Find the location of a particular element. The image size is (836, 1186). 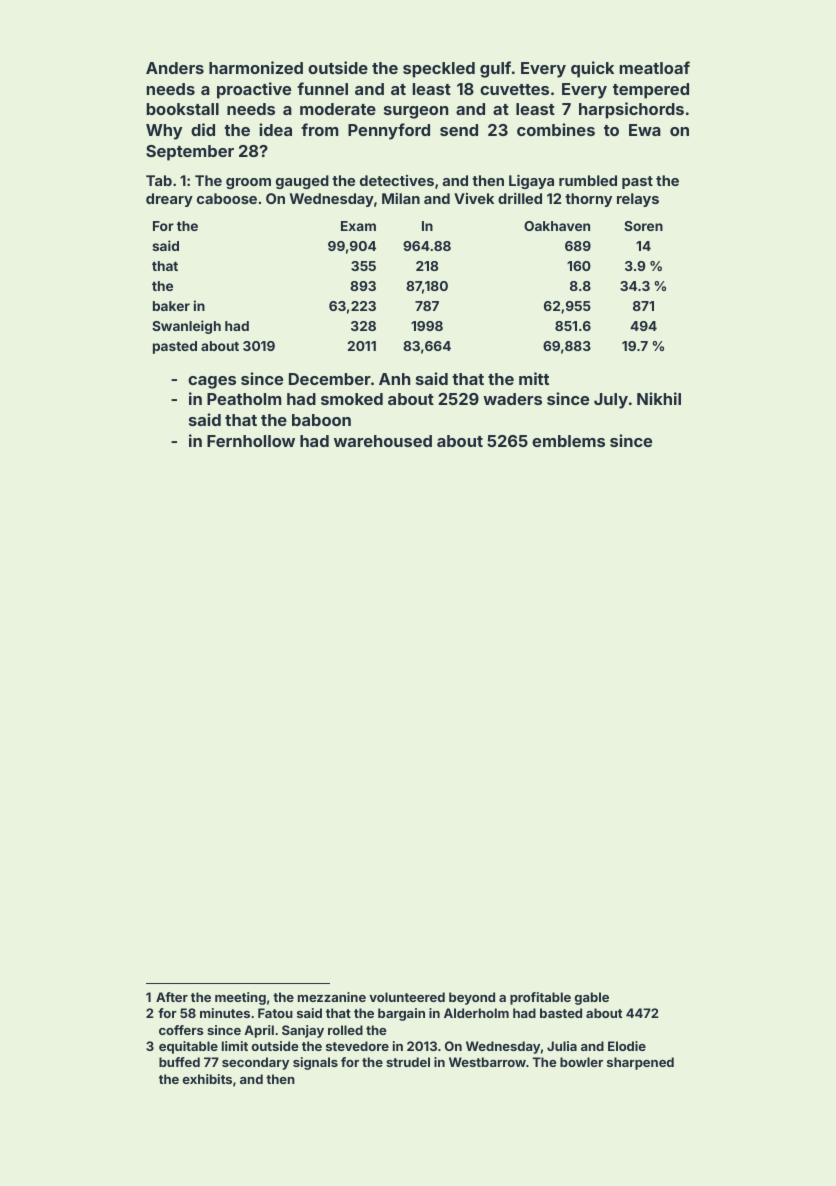

warehoused is located at coordinates (383, 441).
